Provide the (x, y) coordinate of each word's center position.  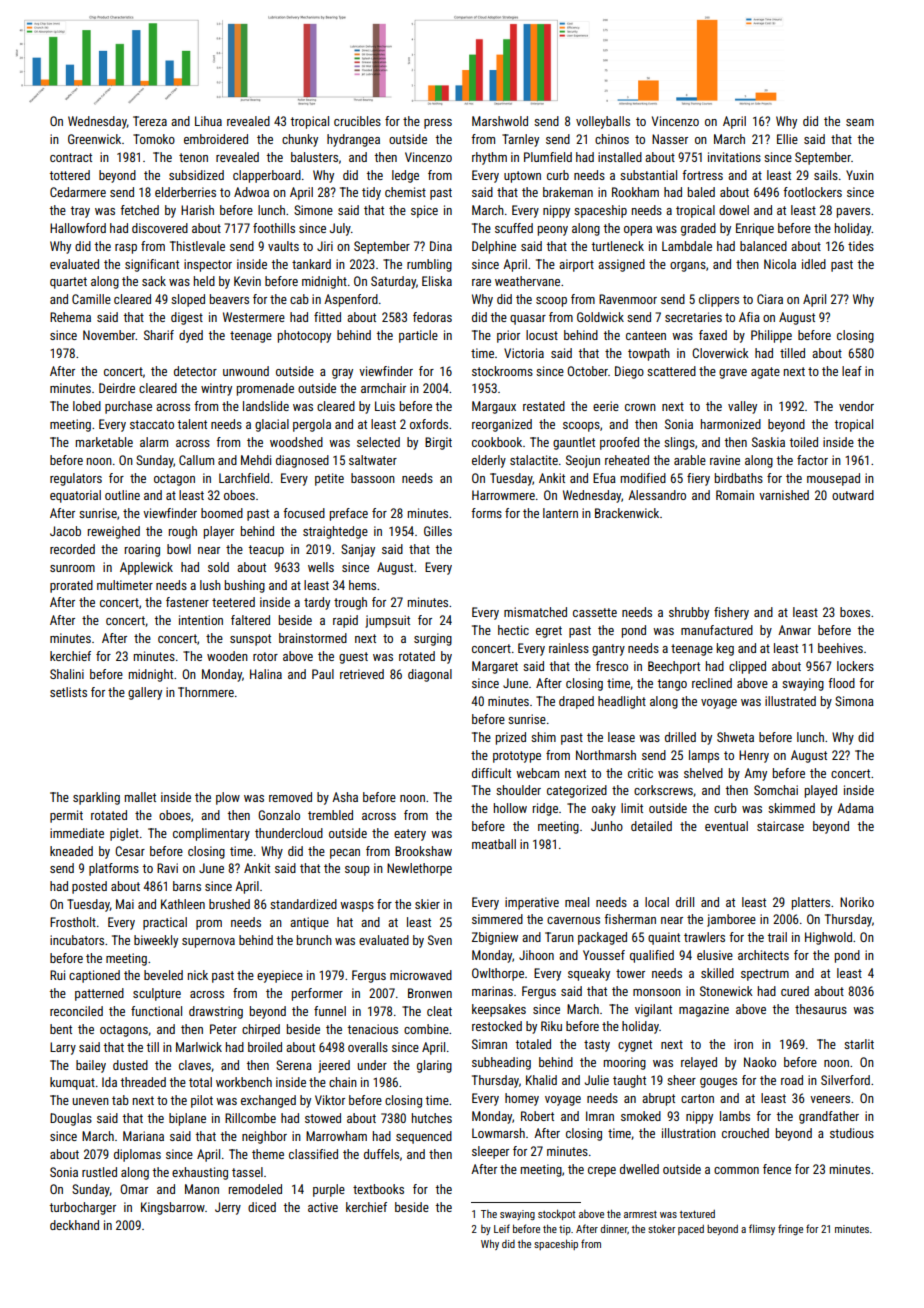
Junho (607, 826)
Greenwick (94, 139)
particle (418, 336)
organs (688, 267)
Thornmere (206, 692)
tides (861, 246)
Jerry (228, 1208)
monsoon (657, 992)
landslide (266, 406)
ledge (405, 176)
